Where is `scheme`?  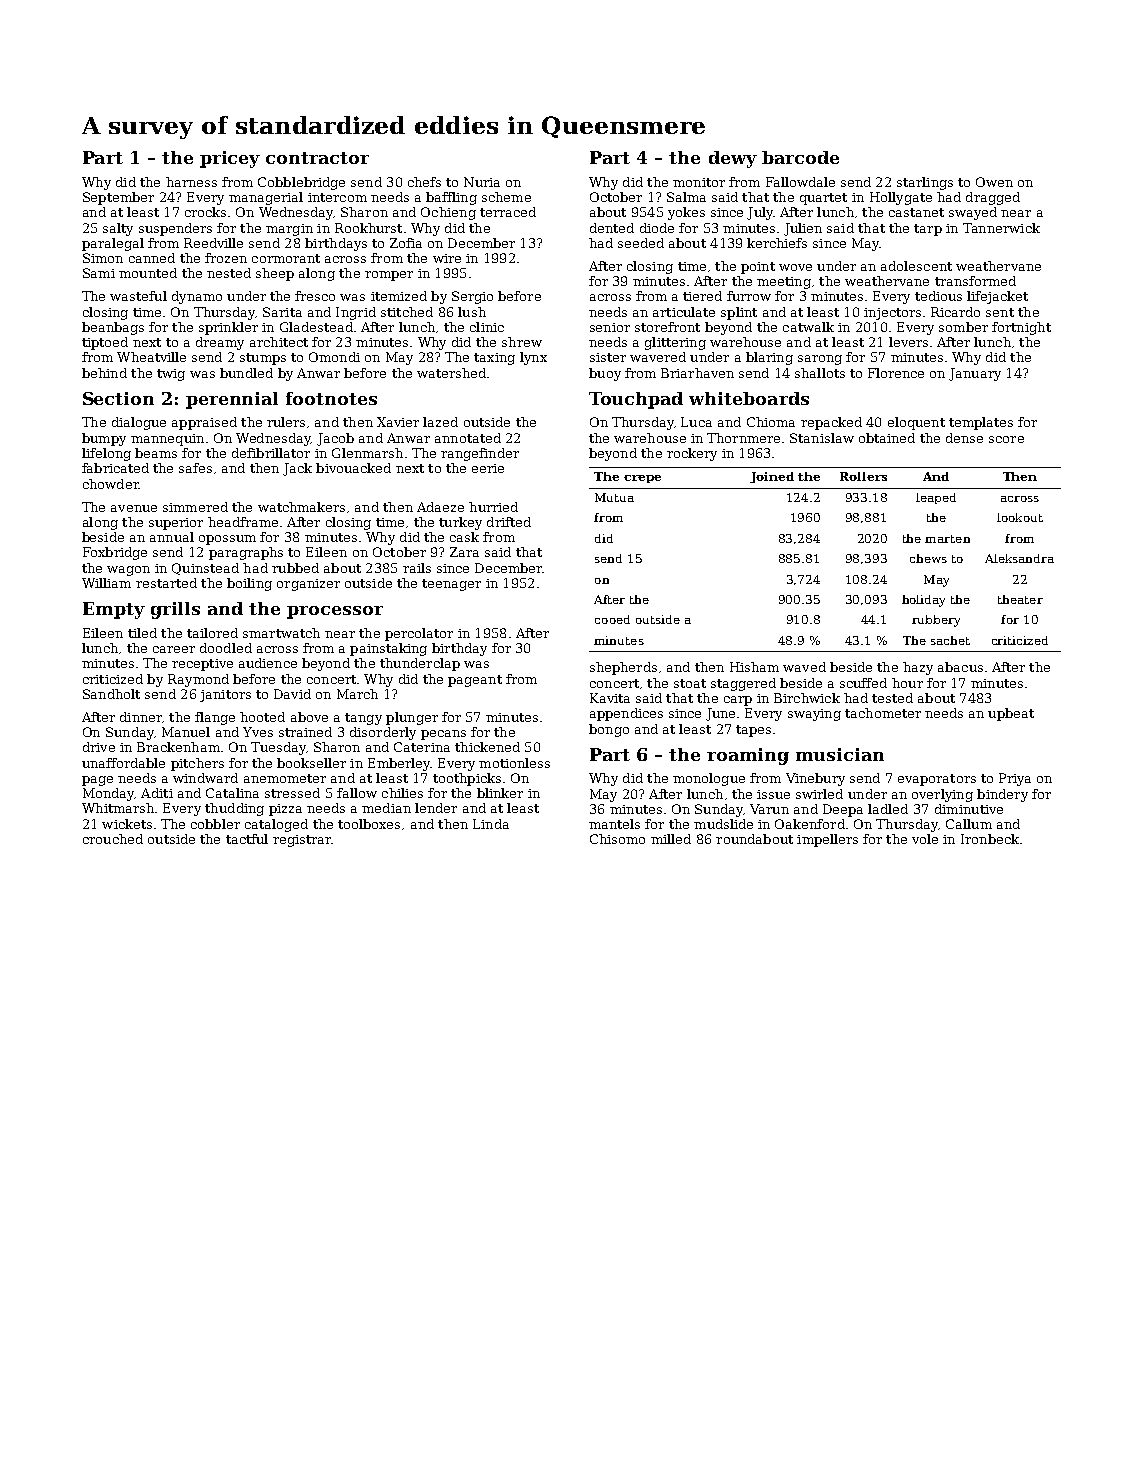
scheme is located at coordinates (506, 197).
